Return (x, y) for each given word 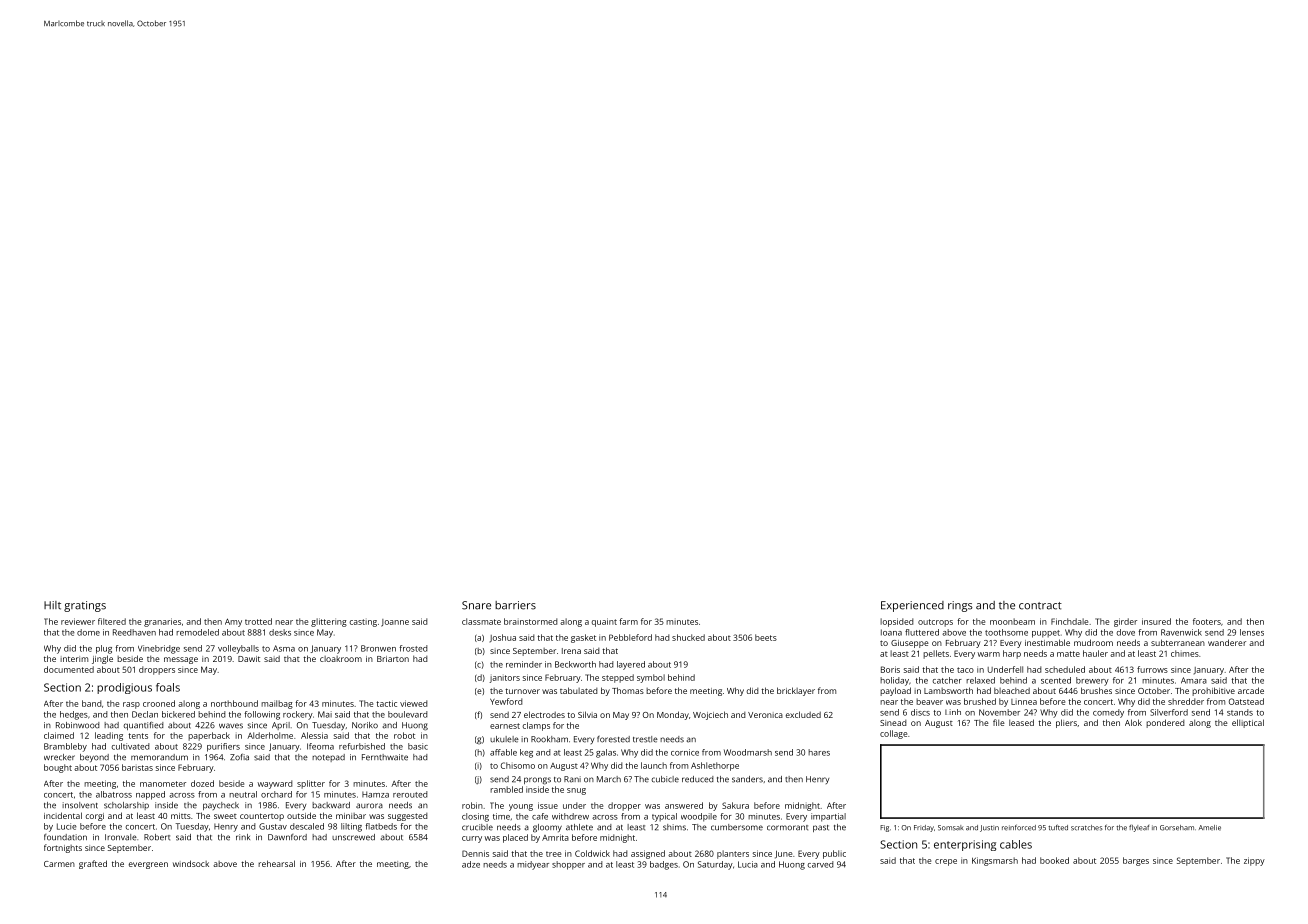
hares (819, 752)
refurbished (362, 746)
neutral (243, 794)
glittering (329, 622)
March (609, 779)
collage (893, 734)
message (181, 660)
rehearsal (276, 863)
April (281, 726)
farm (628, 621)
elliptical (1248, 723)
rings (960, 606)
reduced (698, 779)
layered (631, 665)
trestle (645, 739)
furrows (1152, 669)
